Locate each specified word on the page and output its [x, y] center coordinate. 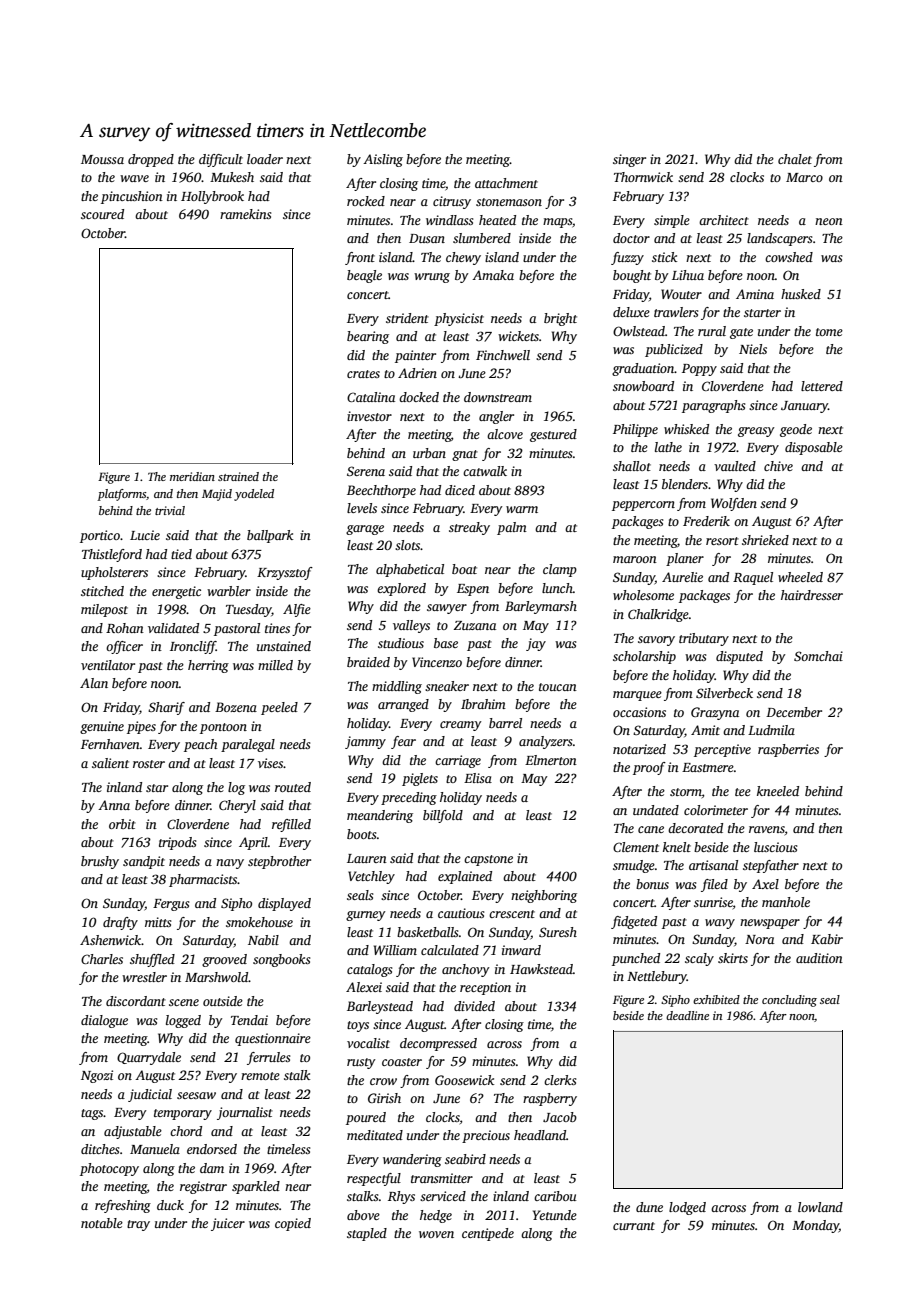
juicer [228, 1224]
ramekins [245, 214]
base [446, 643]
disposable [814, 448]
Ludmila [771, 730]
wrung [432, 278]
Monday [815, 1226]
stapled [367, 1234]
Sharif [166, 708]
